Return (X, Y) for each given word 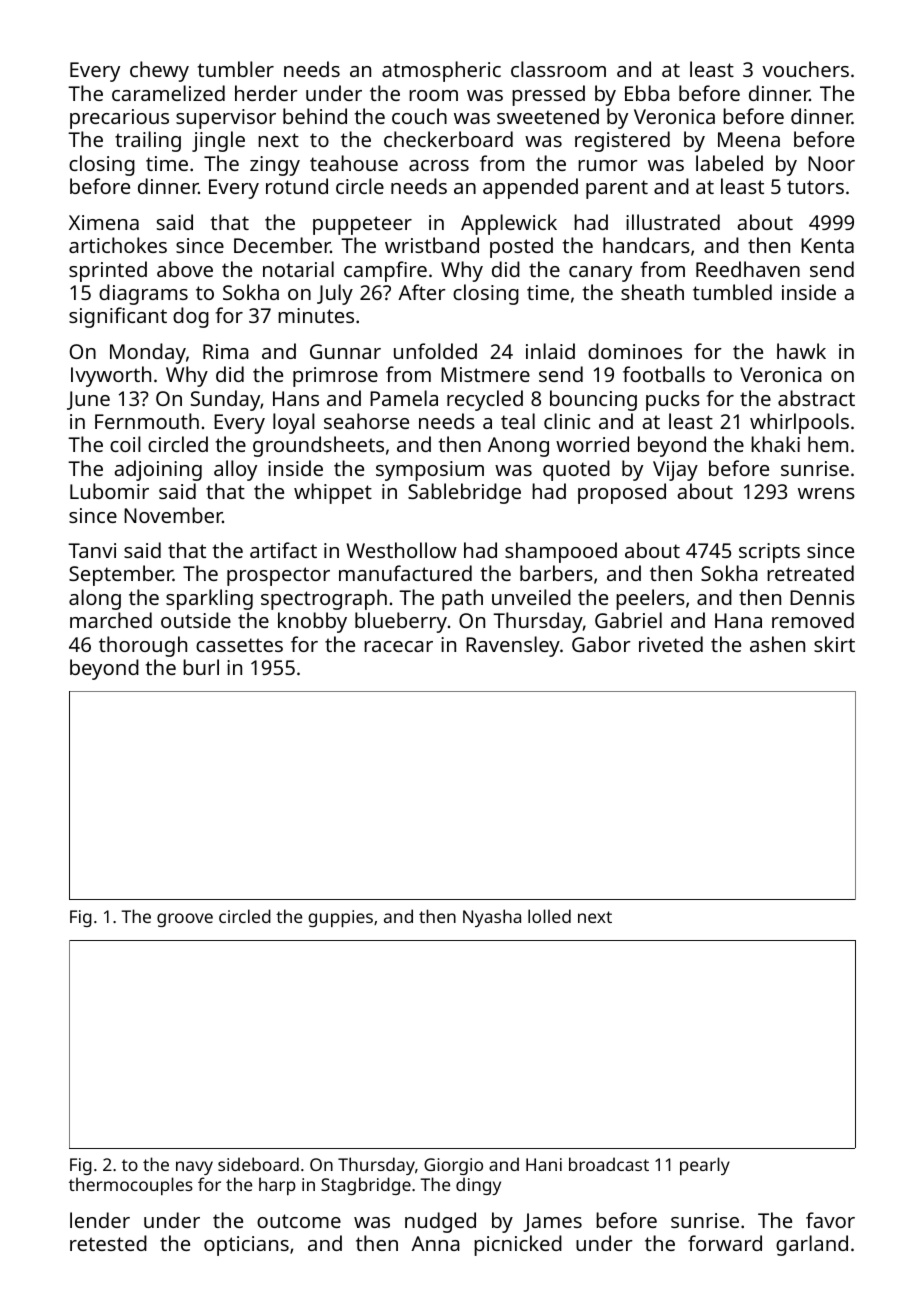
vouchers (805, 69)
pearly (705, 1166)
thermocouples (131, 1186)
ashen (777, 644)
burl (201, 667)
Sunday (225, 400)
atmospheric (441, 71)
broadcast (609, 1164)
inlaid (550, 351)
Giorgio (453, 1166)
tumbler (236, 69)
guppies (340, 918)
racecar (398, 646)
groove (185, 920)
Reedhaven (748, 269)
